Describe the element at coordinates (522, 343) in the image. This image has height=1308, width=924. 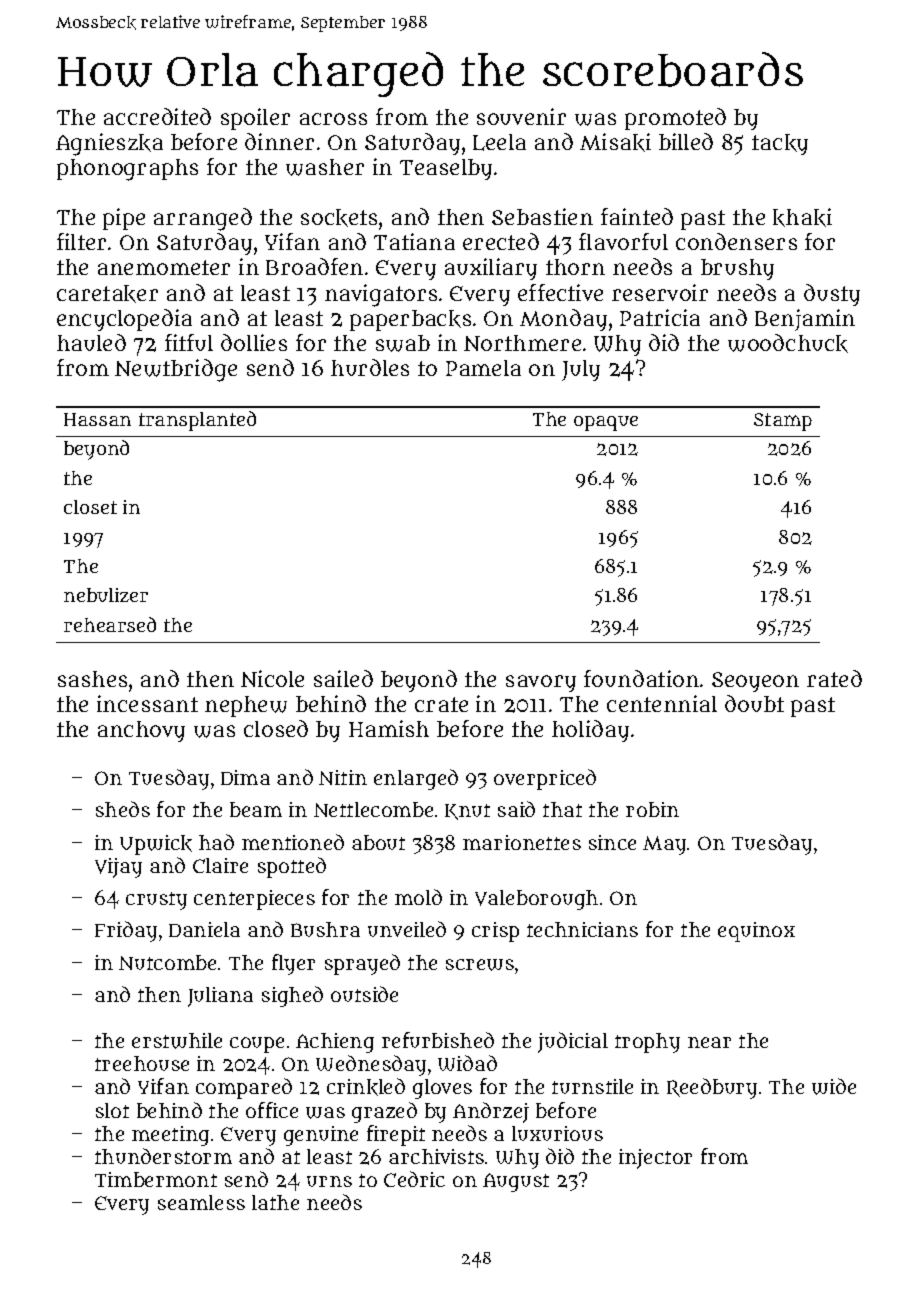
I see `Northmere` at that location.
